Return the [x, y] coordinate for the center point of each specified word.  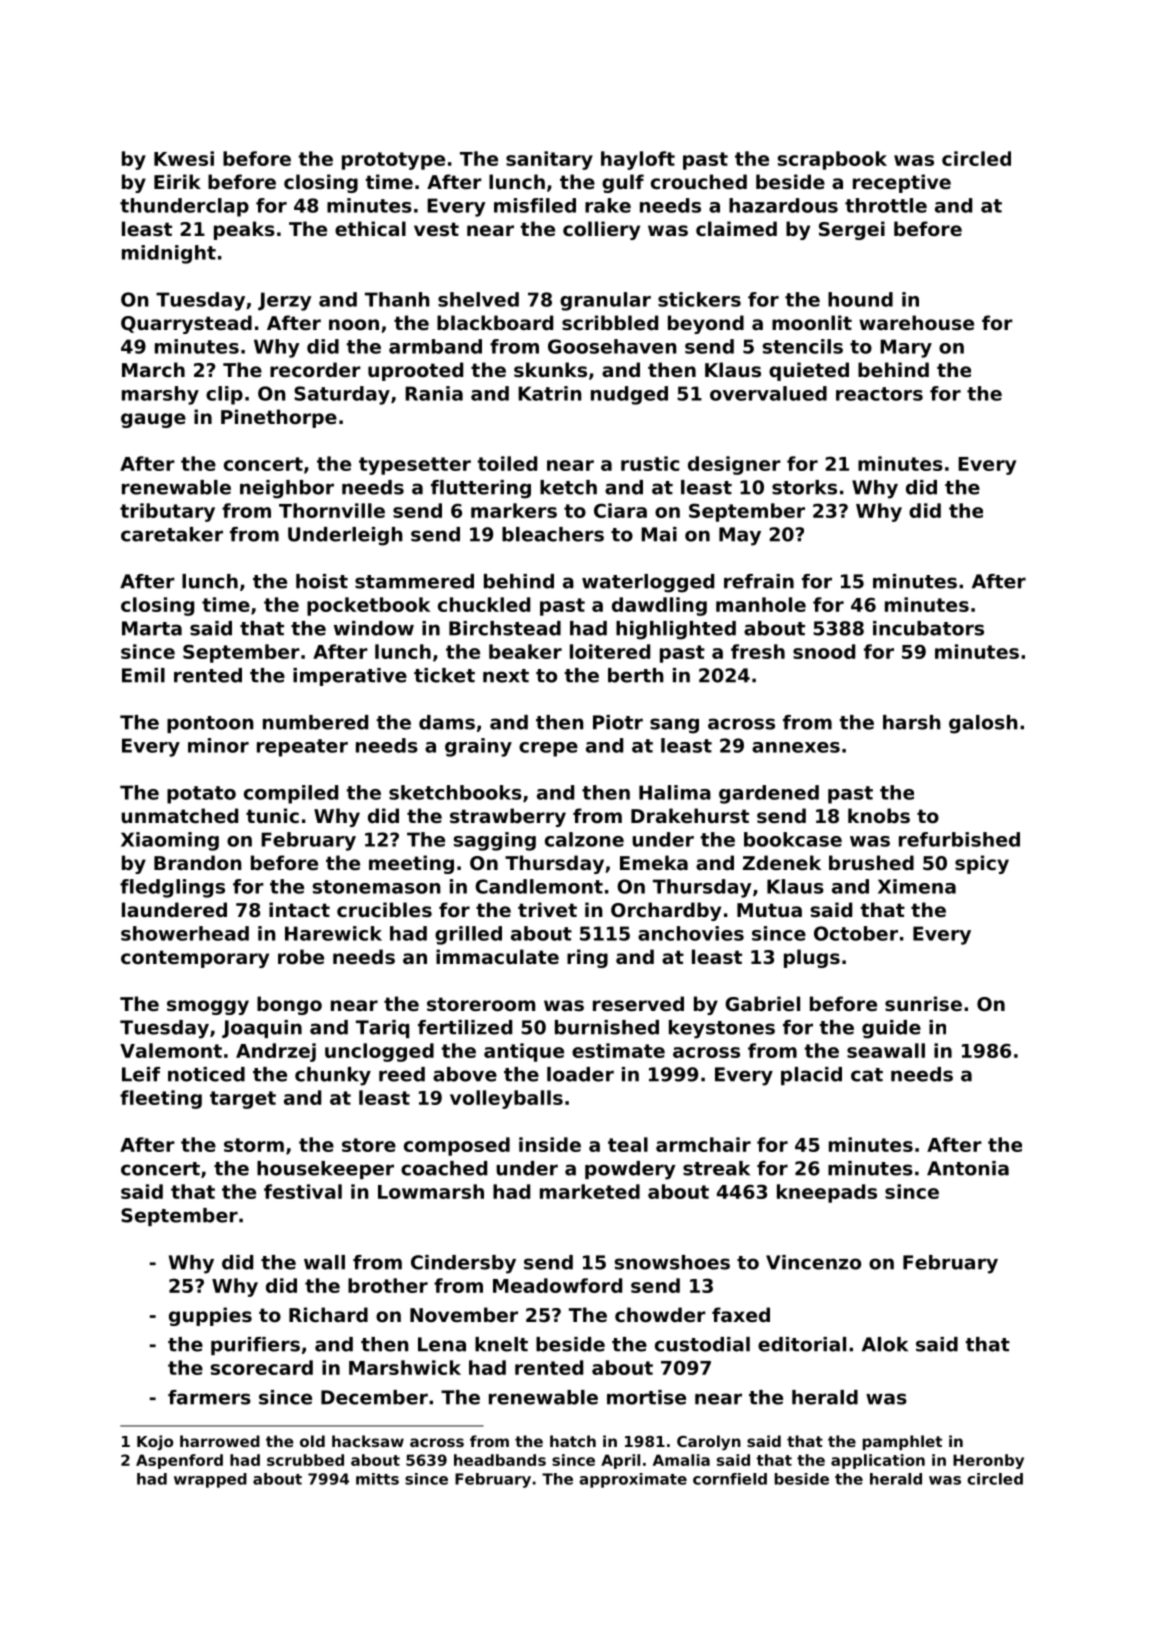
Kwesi [184, 158]
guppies [210, 1316]
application [878, 1461]
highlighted [676, 630]
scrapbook [832, 160]
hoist [322, 581]
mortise [646, 1397]
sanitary [549, 160]
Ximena [917, 886]
